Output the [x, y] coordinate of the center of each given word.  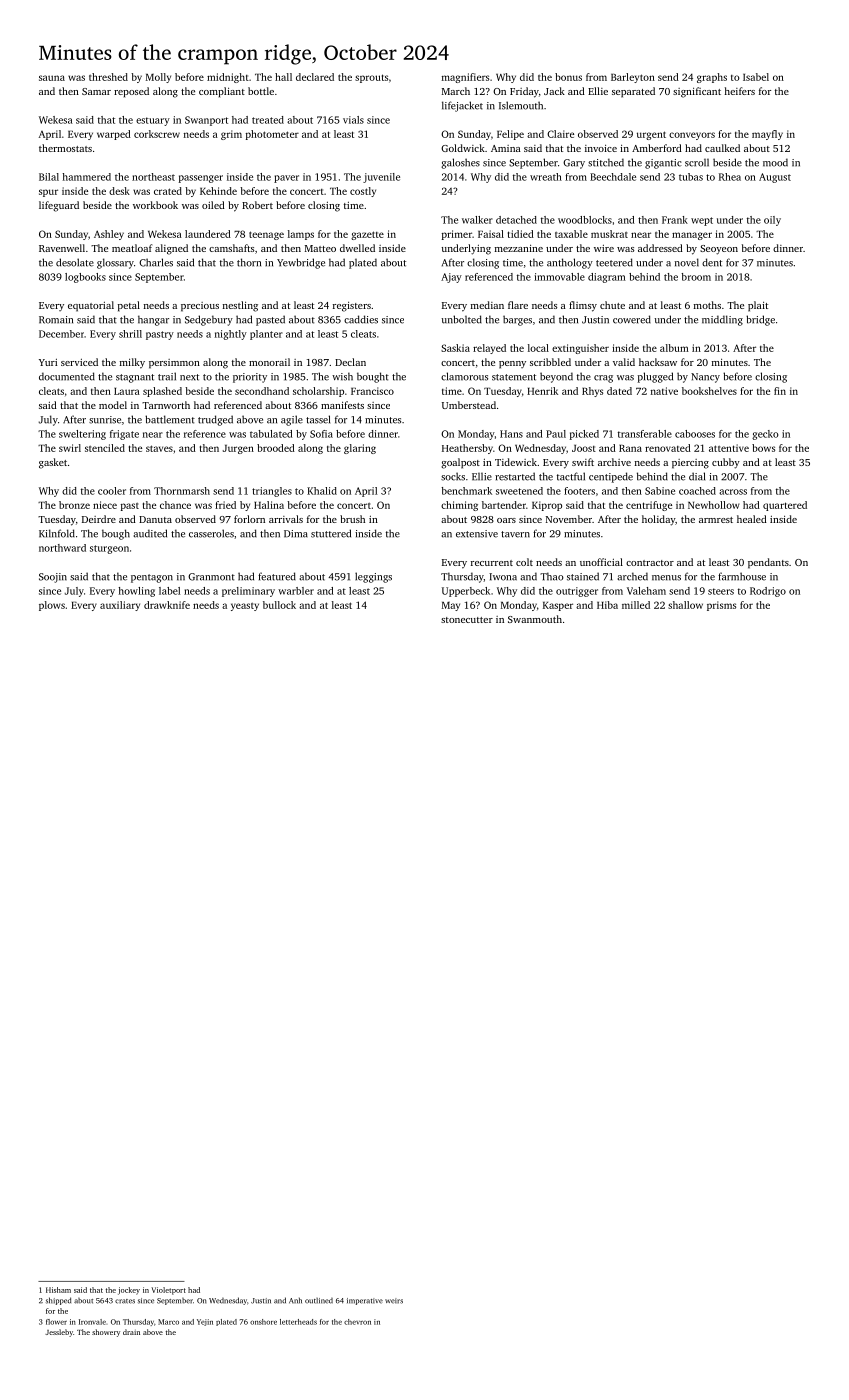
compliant [222, 92]
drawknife [167, 605]
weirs [394, 1301]
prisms [721, 606]
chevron [357, 1322]
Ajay [451, 278]
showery [106, 1333]
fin [780, 391]
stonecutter [467, 620]
